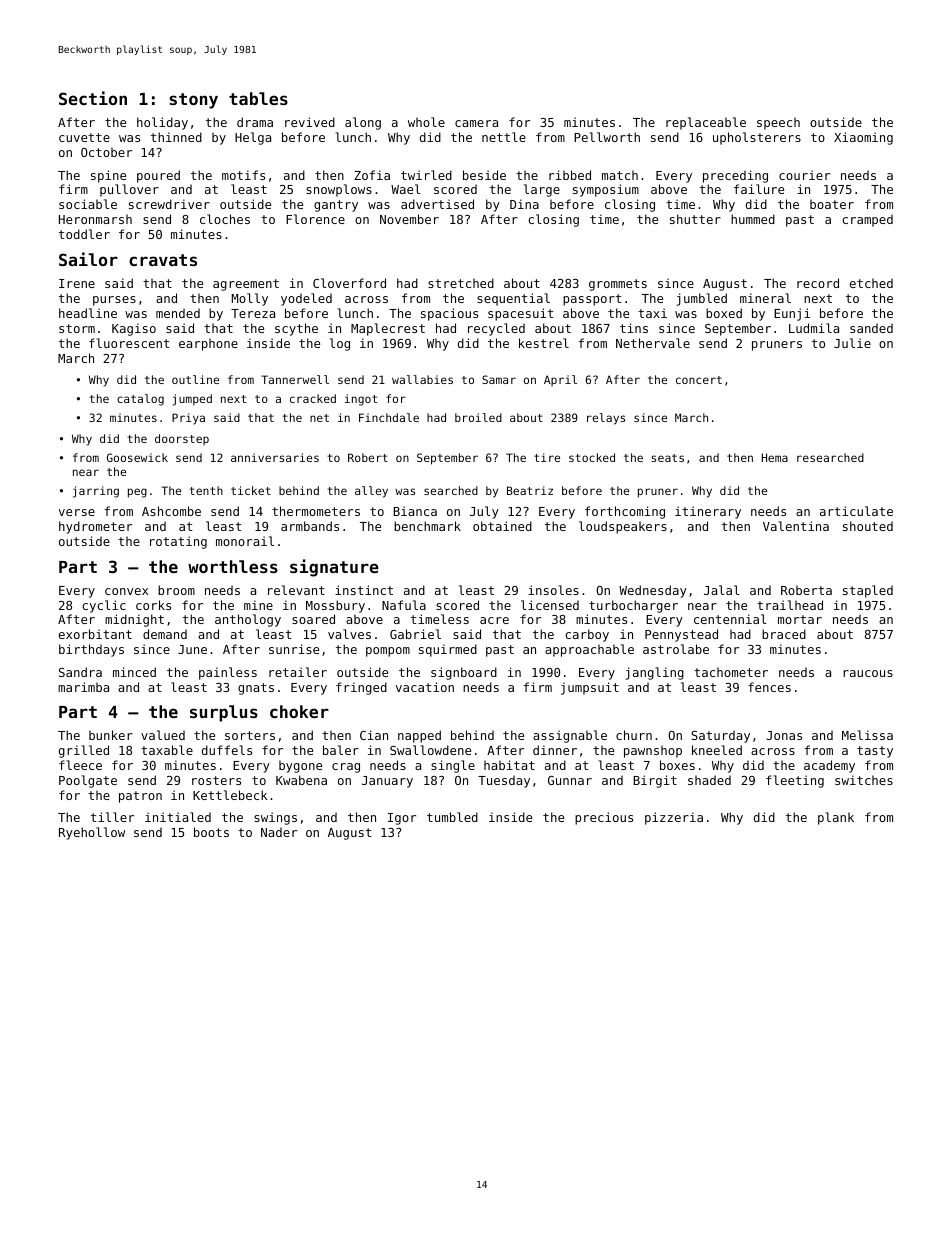 The height and width of the image is (1233, 952). Describe the element at coordinates (544, 343) in the image. I see `kestrel` at that location.
